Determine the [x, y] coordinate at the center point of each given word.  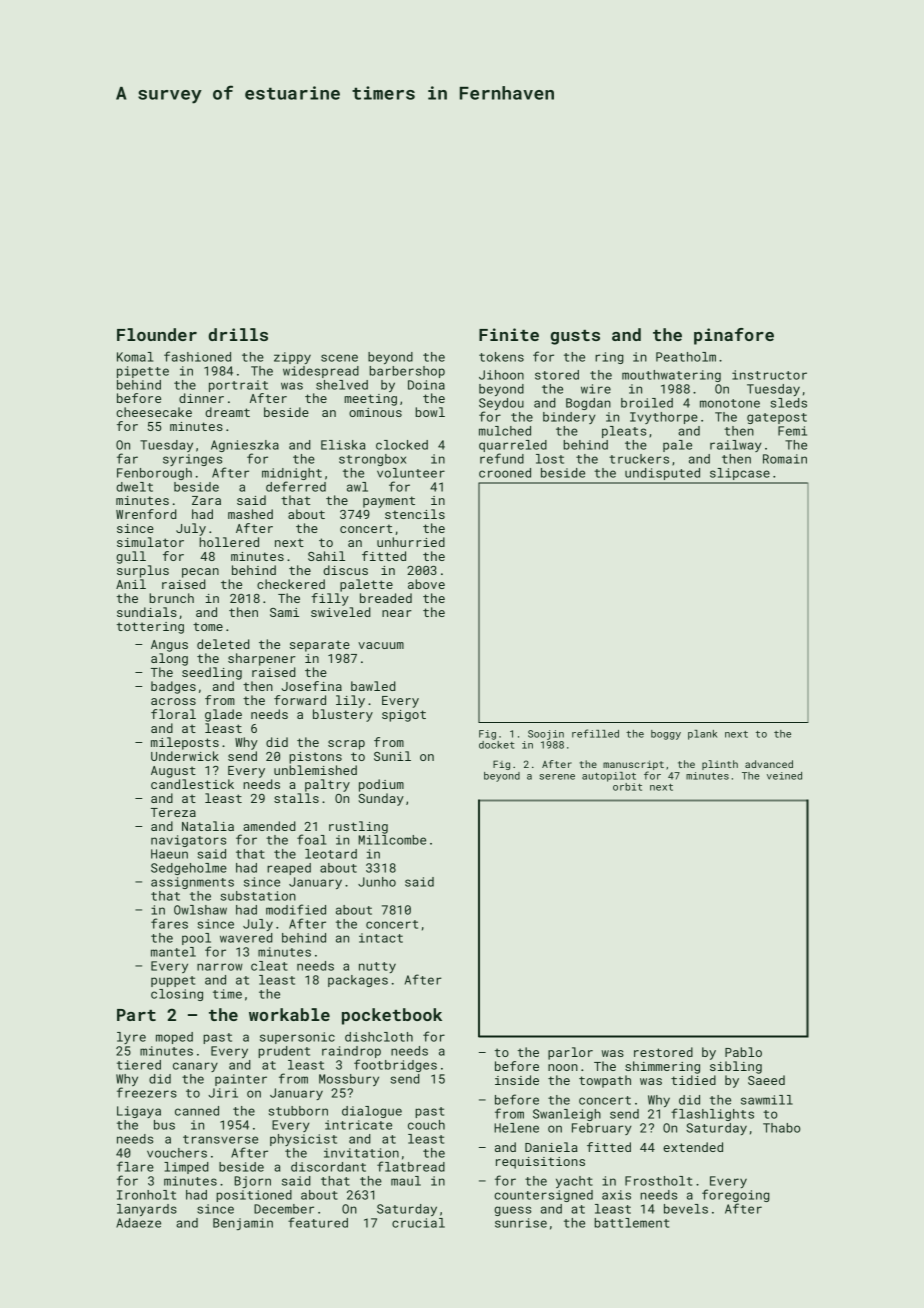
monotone [730, 403]
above [426, 584]
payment [389, 502]
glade [223, 715]
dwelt [134, 487]
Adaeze [138, 1223]
